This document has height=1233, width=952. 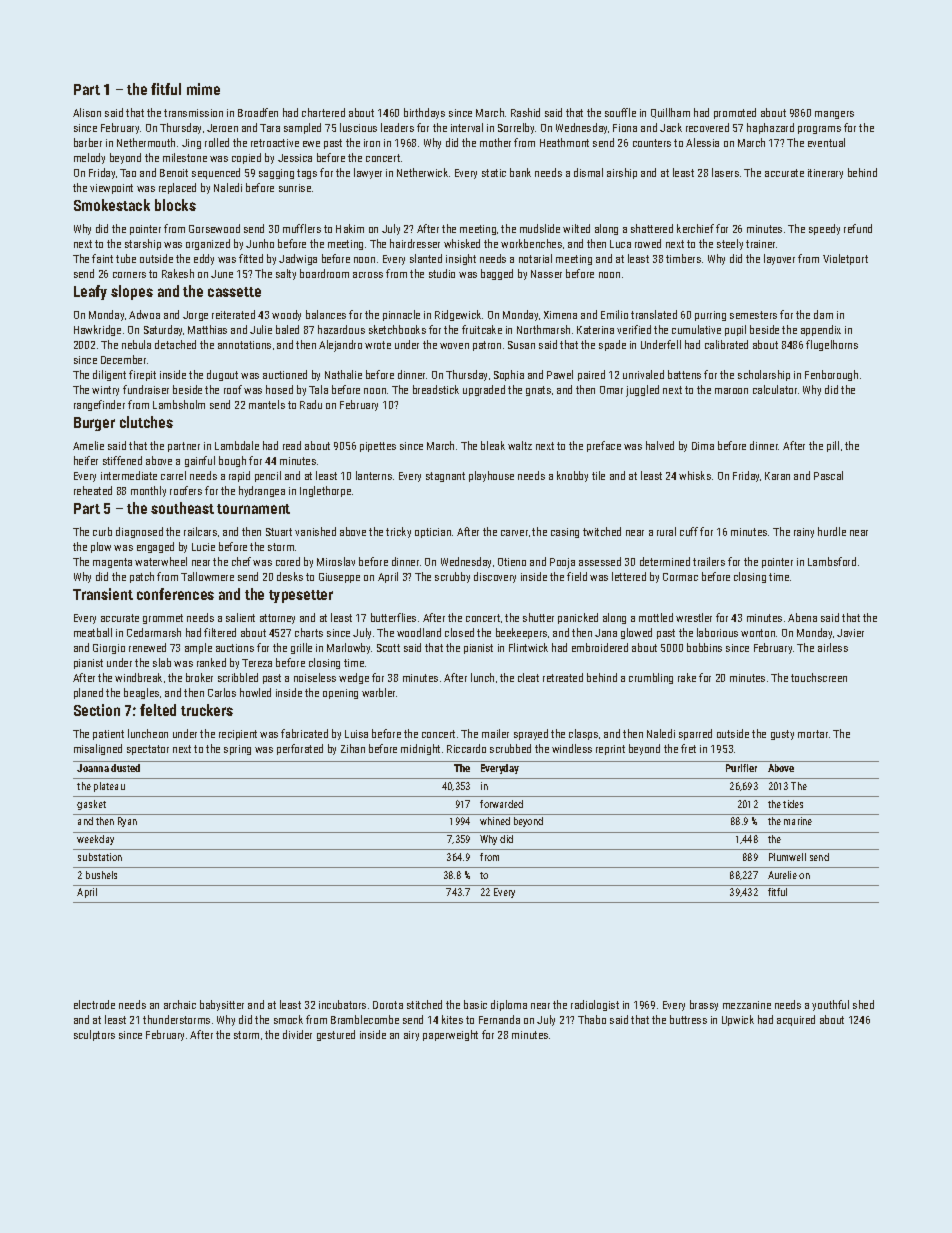 What do you see at coordinates (336, 1035) in the document?
I see `gestured` at bounding box center [336, 1035].
